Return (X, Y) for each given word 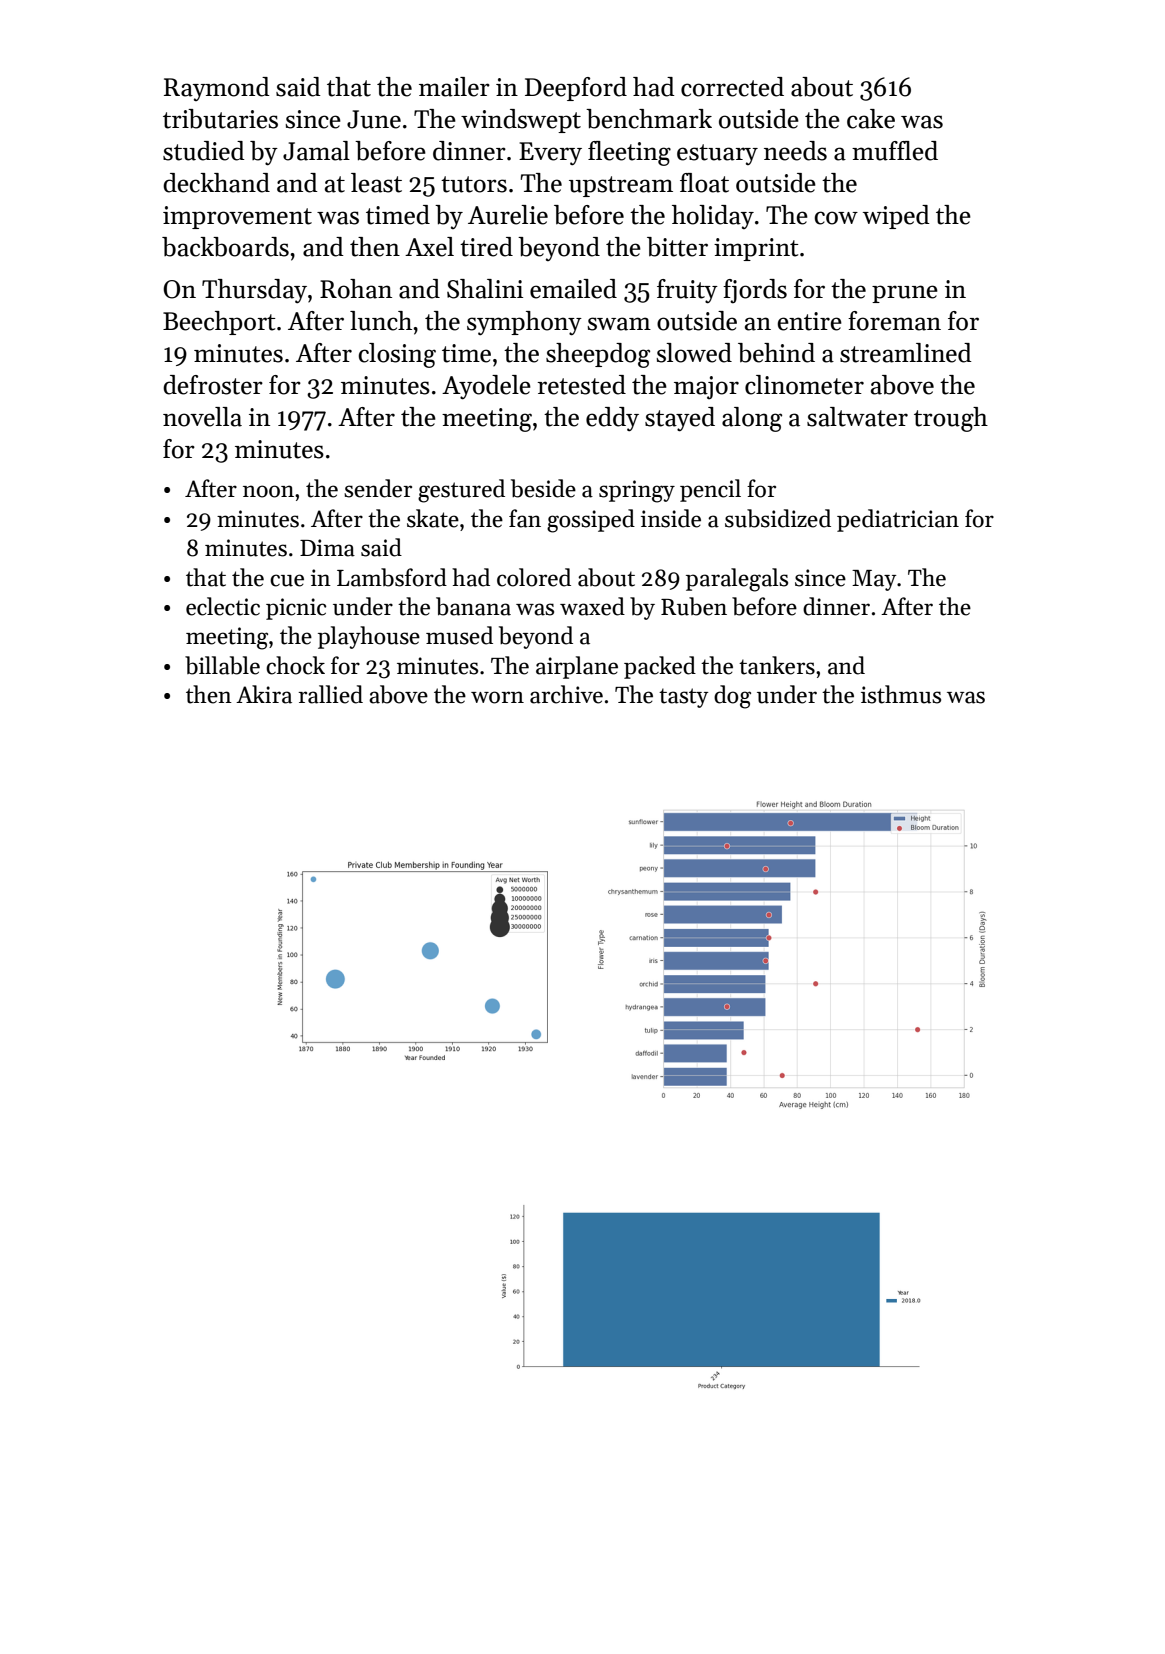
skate (433, 518)
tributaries (220, 119)
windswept (521, 121)
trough (951, 419)
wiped (896, 217)
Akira (264, 694)
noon (268, 491)
